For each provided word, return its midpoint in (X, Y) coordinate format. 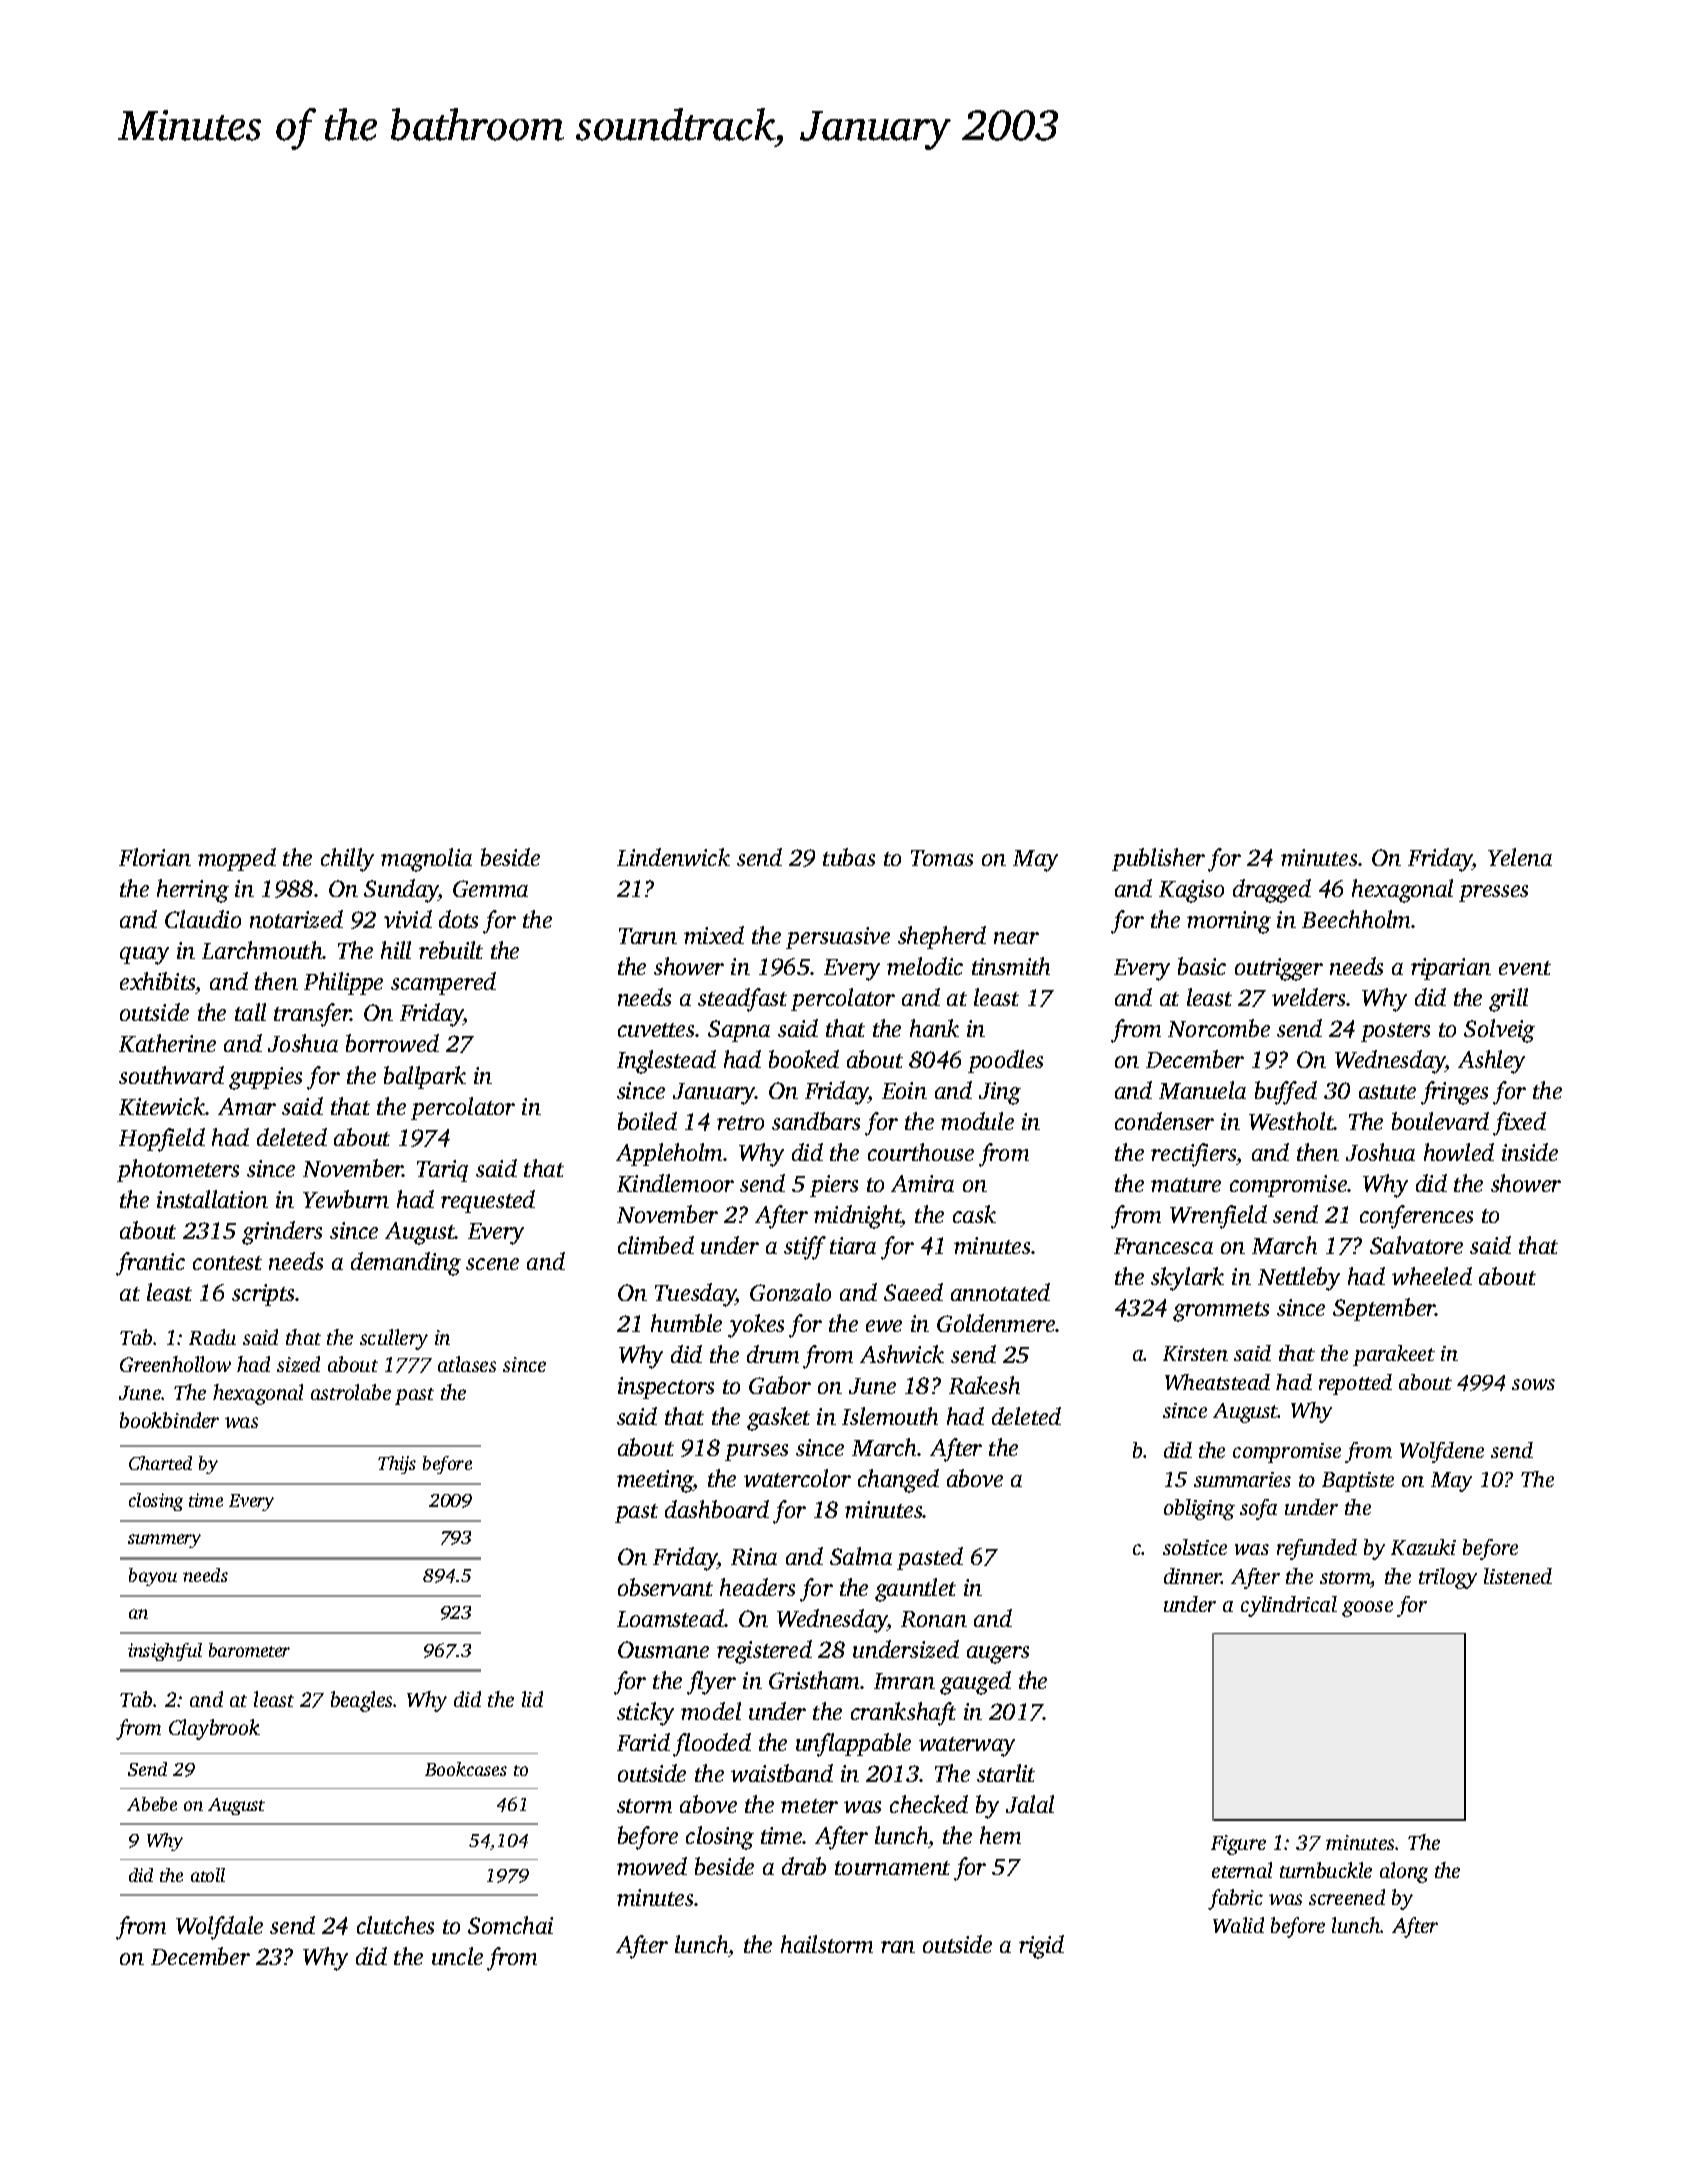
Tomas (942, 858)
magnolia (426, 860)
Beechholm (1356, 919)
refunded (1317, 1549)
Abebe (152, 1804)
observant (665, 1587)
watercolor (797, 1478)
